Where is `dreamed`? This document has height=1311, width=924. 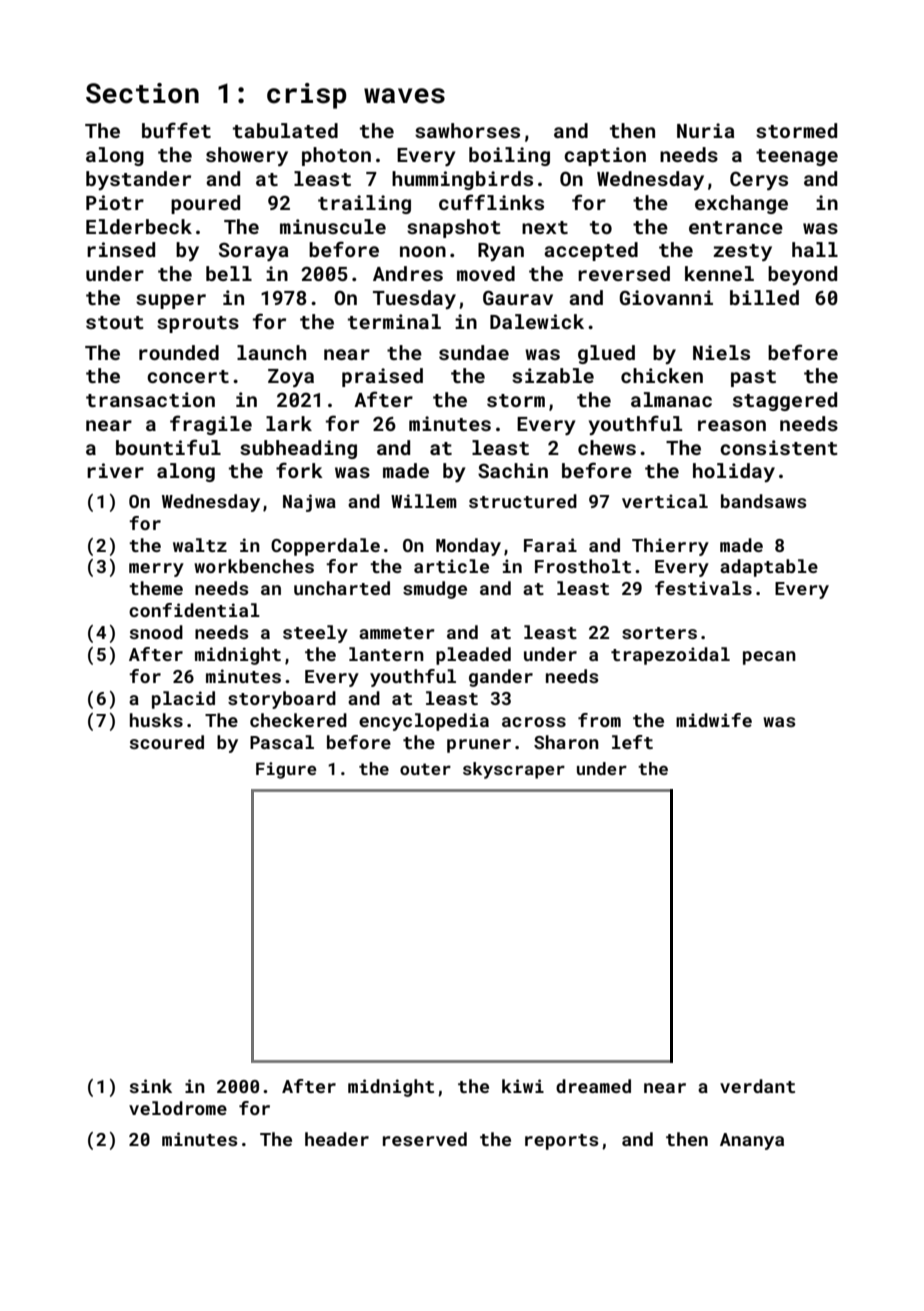
dreamed is located at coordinates (593, 1086).
